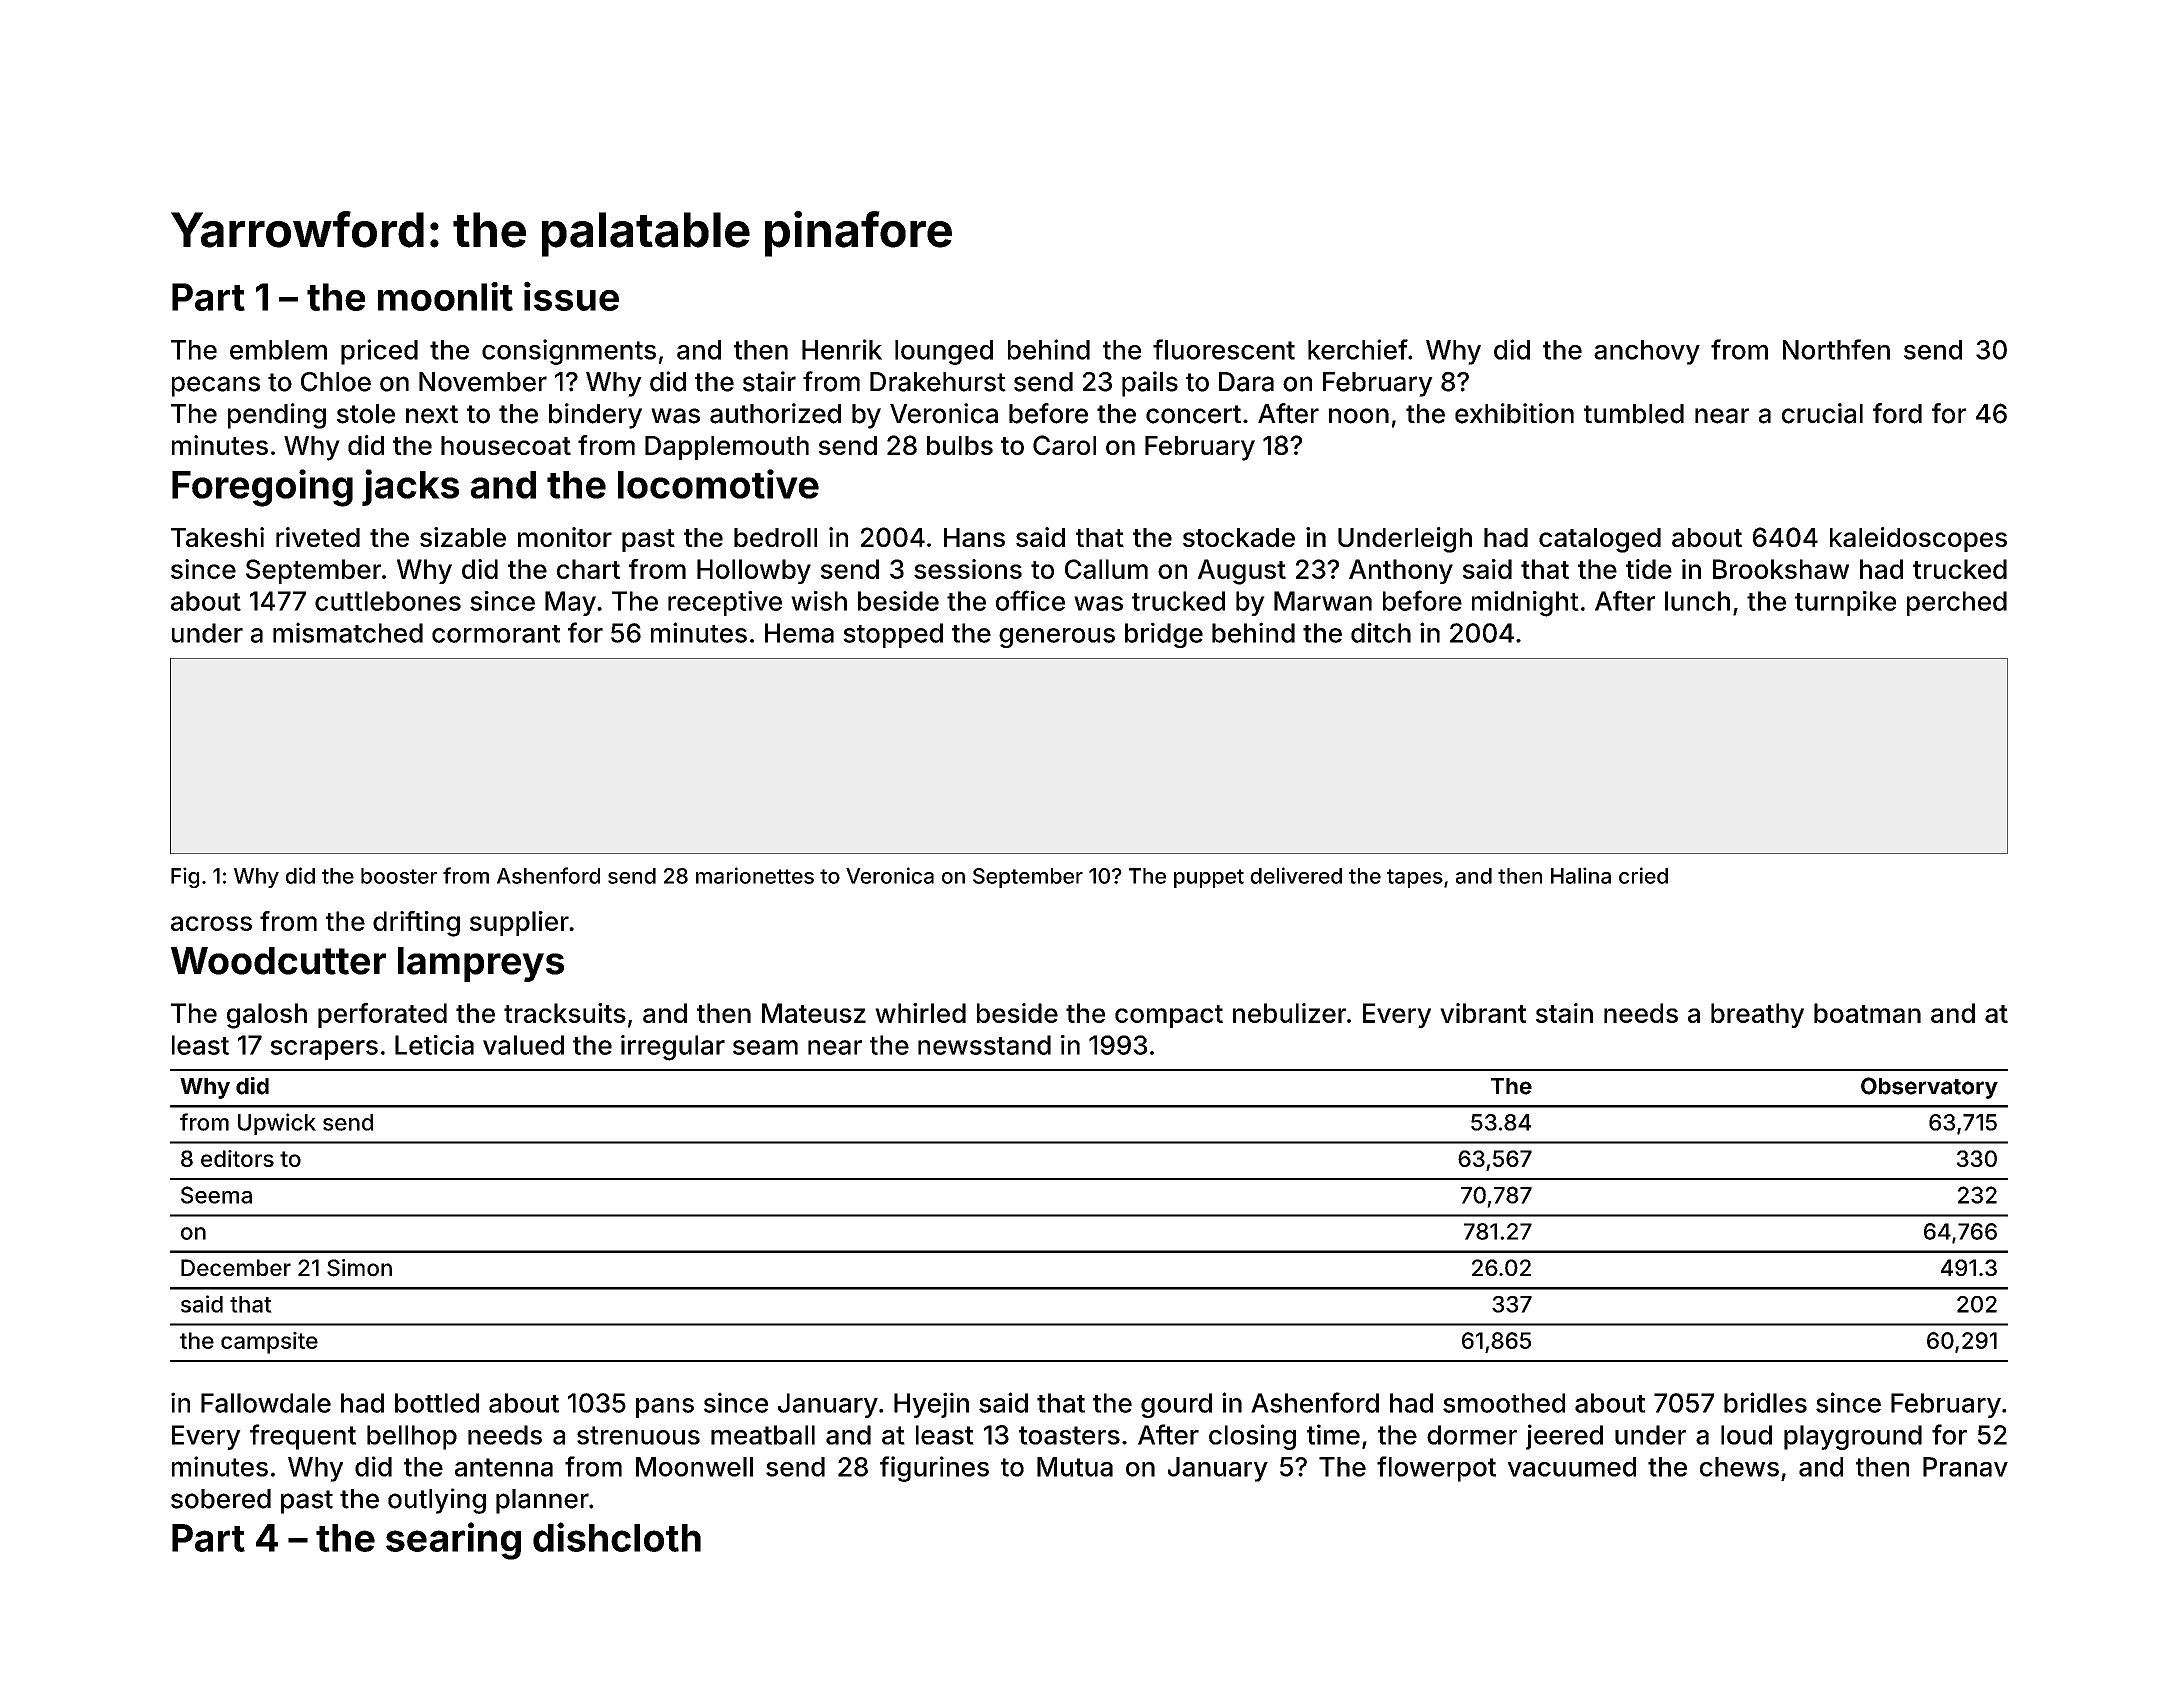 The height and width of the page is (1683, 2178). What do you see at coordinates (565, 1013) in the page?
I see `tracksuits` at bounding box center [565, 1013].
